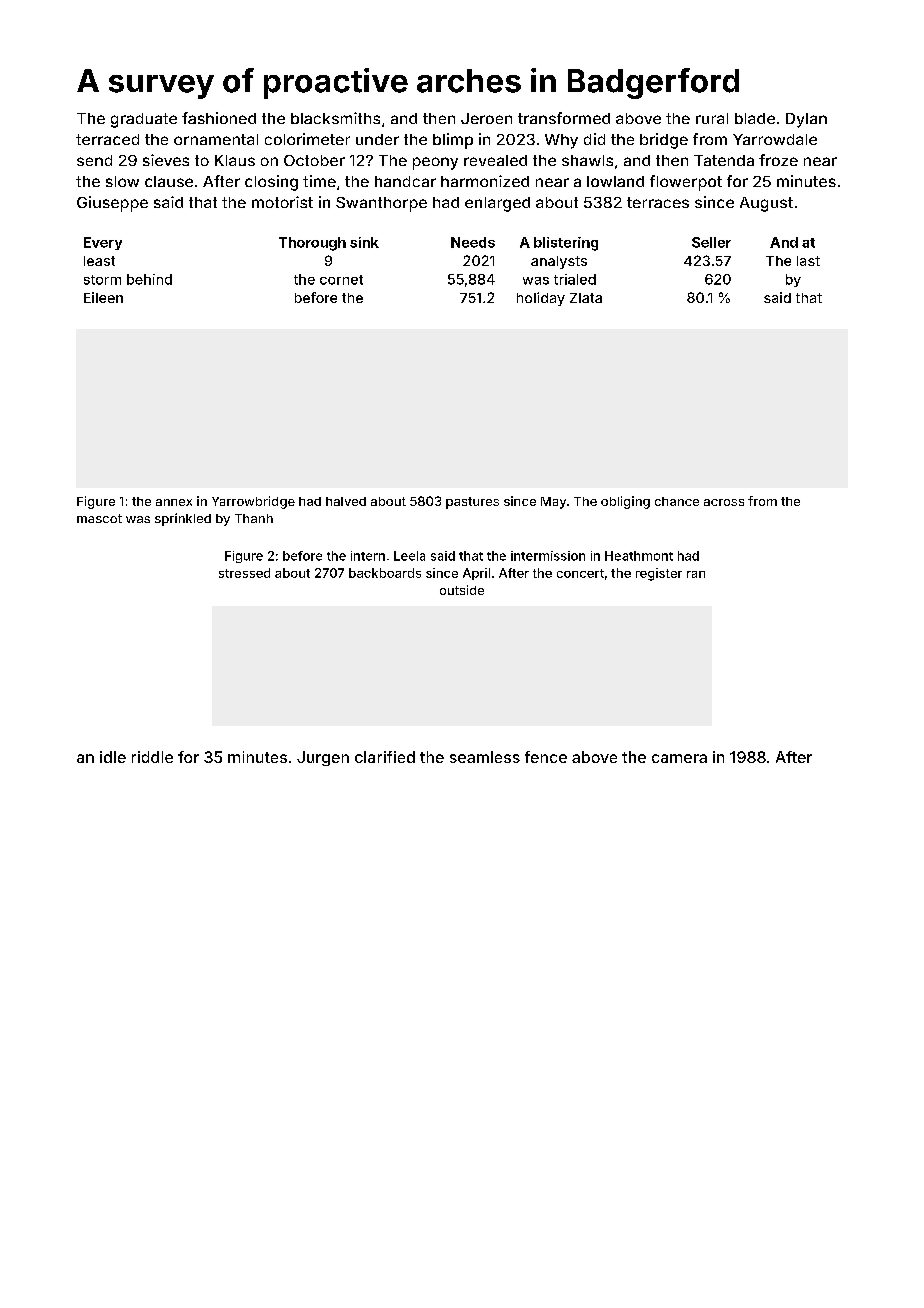 The image size is (924, 1308). What do you see at coordinates (806, 120) in the screenshot?
I see `Dylan` at bounding box center [806, 120].
